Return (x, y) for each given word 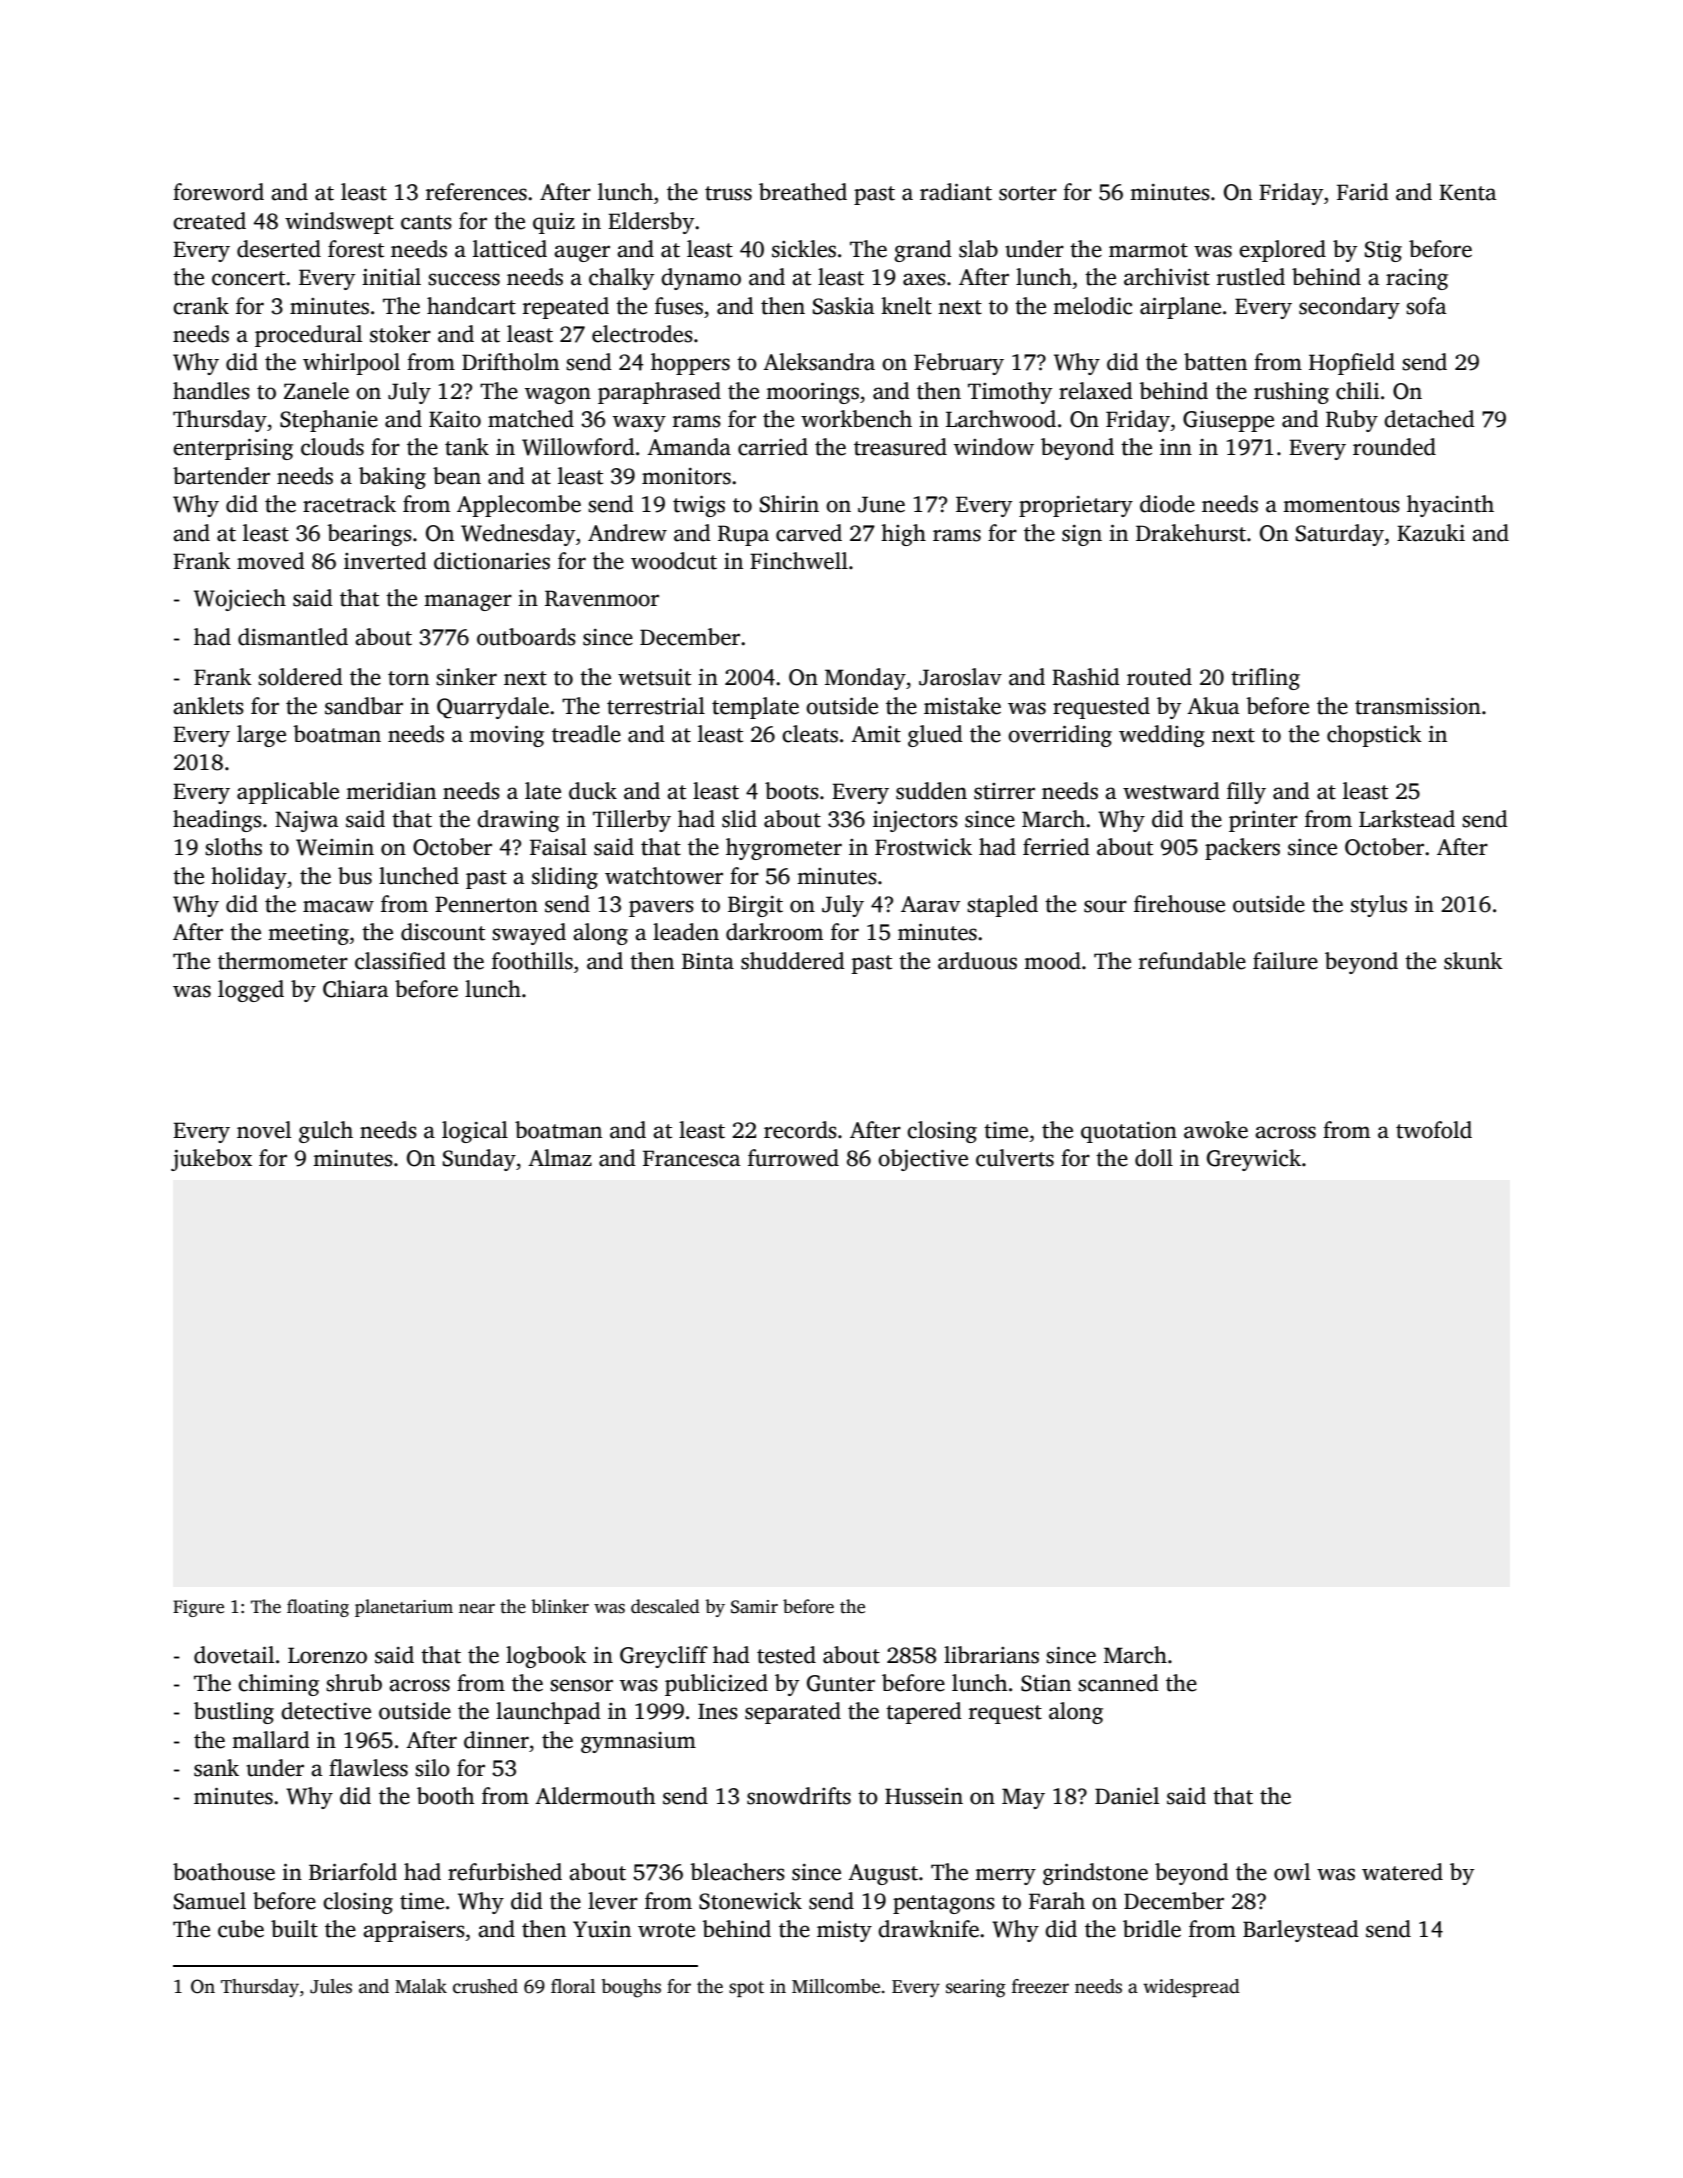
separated (793, 1713)
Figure (198, 1608)
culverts (1015, 1158)
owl (1292, 1872)
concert (248, 278)
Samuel (210, 1901)
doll (1154, 1158)
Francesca (692, 1158)
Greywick (1254, 1160)
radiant (956, 192)
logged (251, 991)
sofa (1426, 306)
